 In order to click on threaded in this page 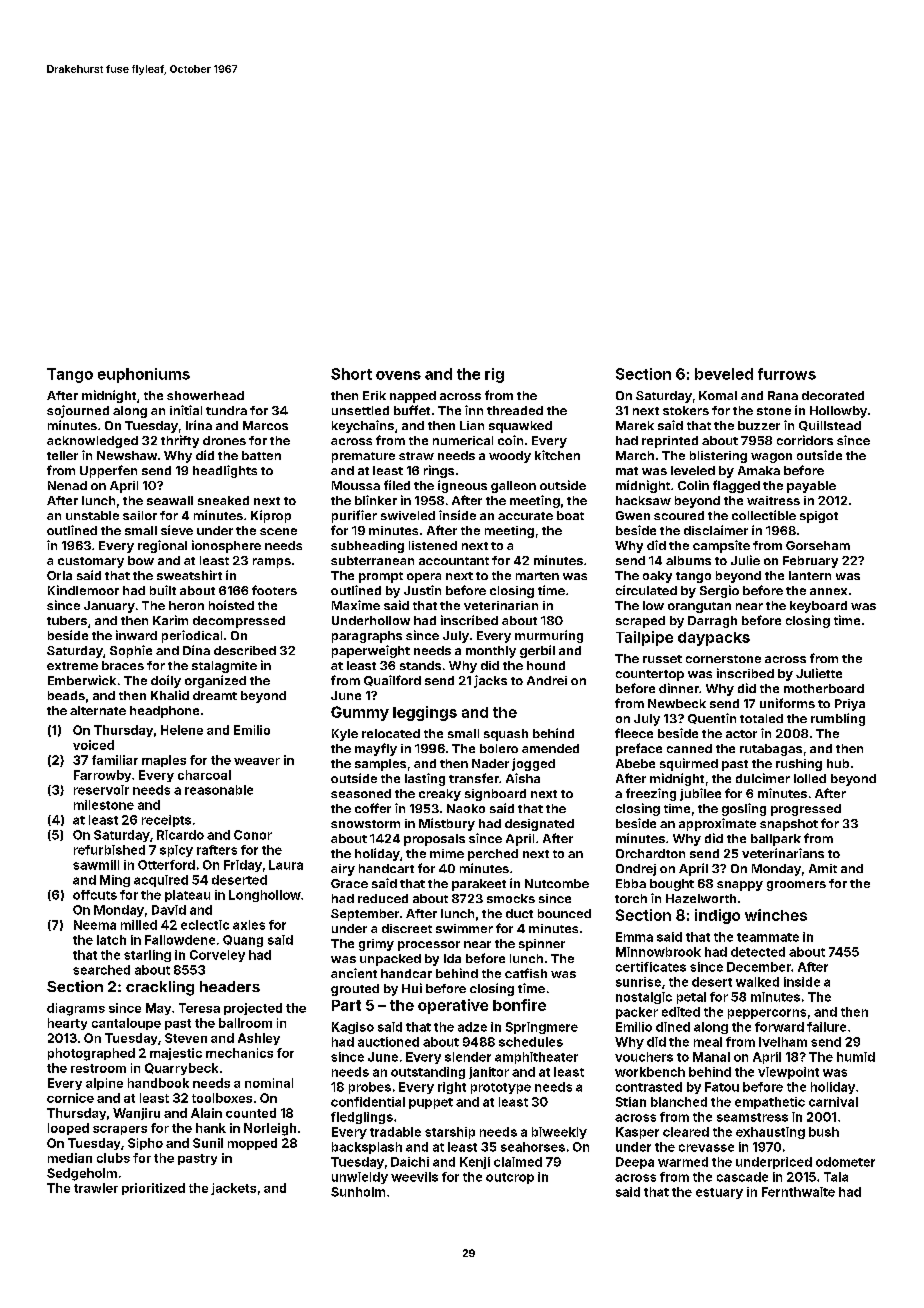, I will do `click(515, 410)`.
